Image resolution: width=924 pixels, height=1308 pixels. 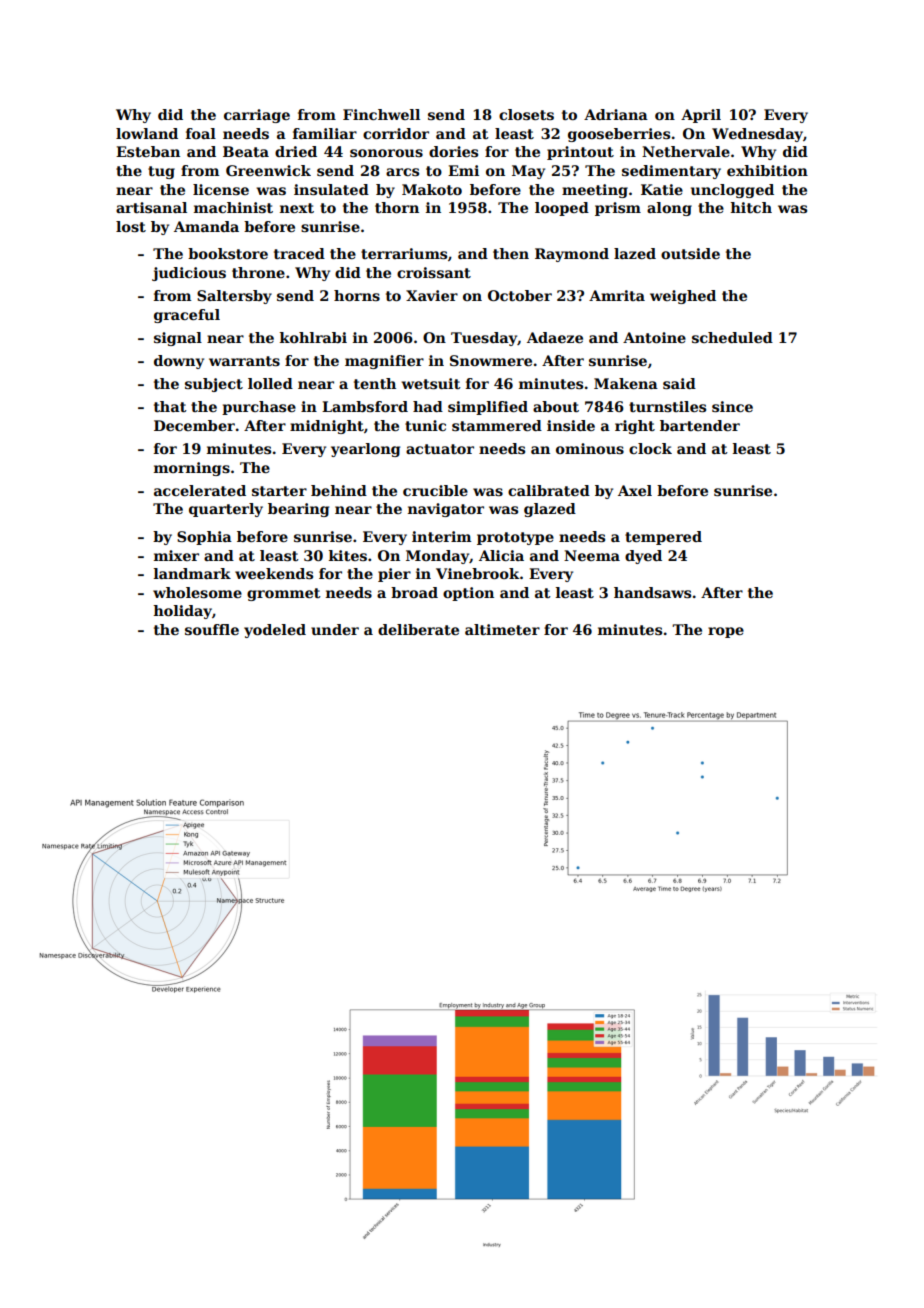 I want to click on that, so click(x=170, y=406).
